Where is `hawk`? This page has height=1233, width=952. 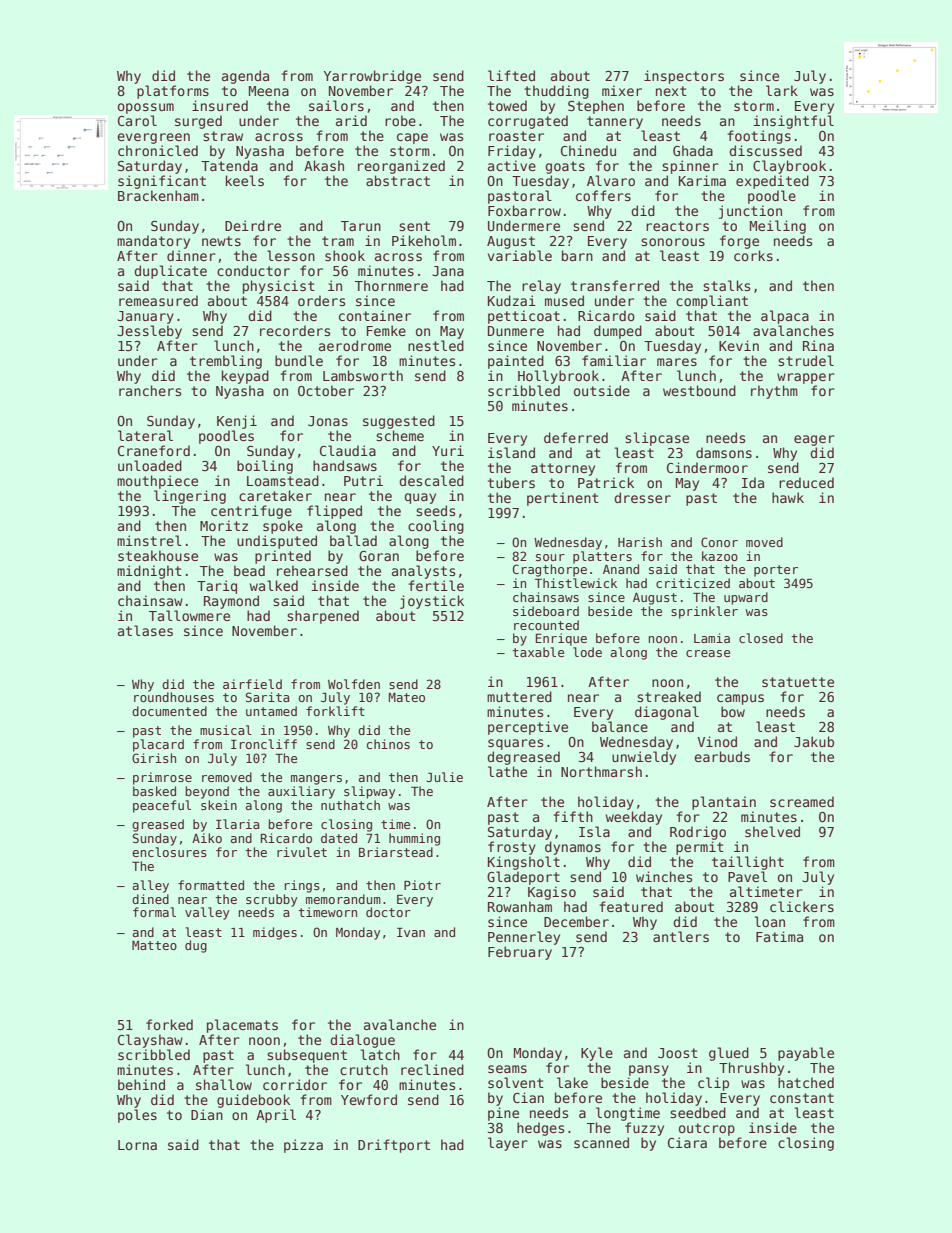
hawk is located at coordinates (788, 497).
